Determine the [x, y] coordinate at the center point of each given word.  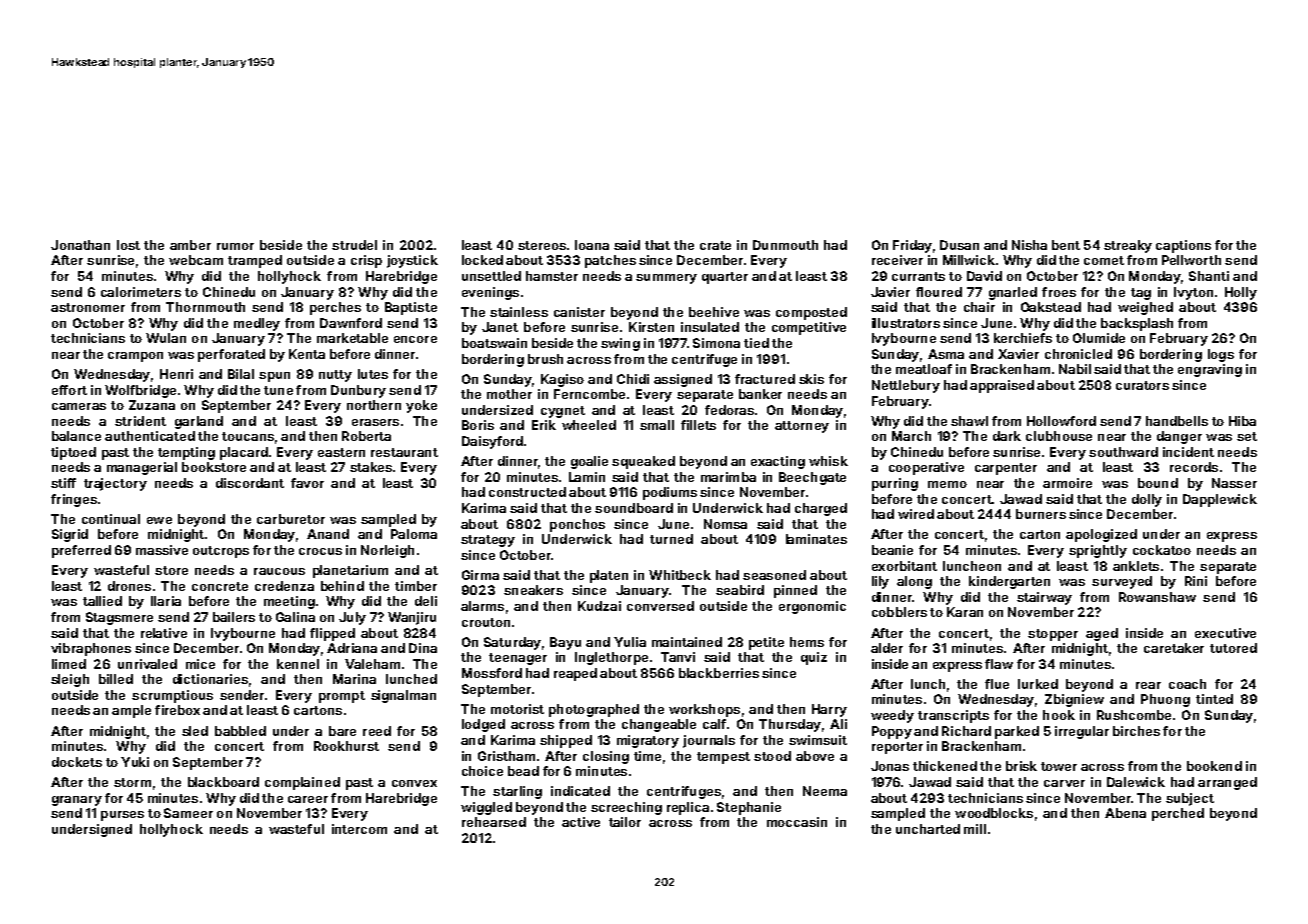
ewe [159, 520]
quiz [814, 658]
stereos [542, 245]
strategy [488, 541]
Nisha [1029, 245]
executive [1225, 633]
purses [122, 816]
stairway [1044, 598]
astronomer [88, 307]
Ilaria [166, 601]
